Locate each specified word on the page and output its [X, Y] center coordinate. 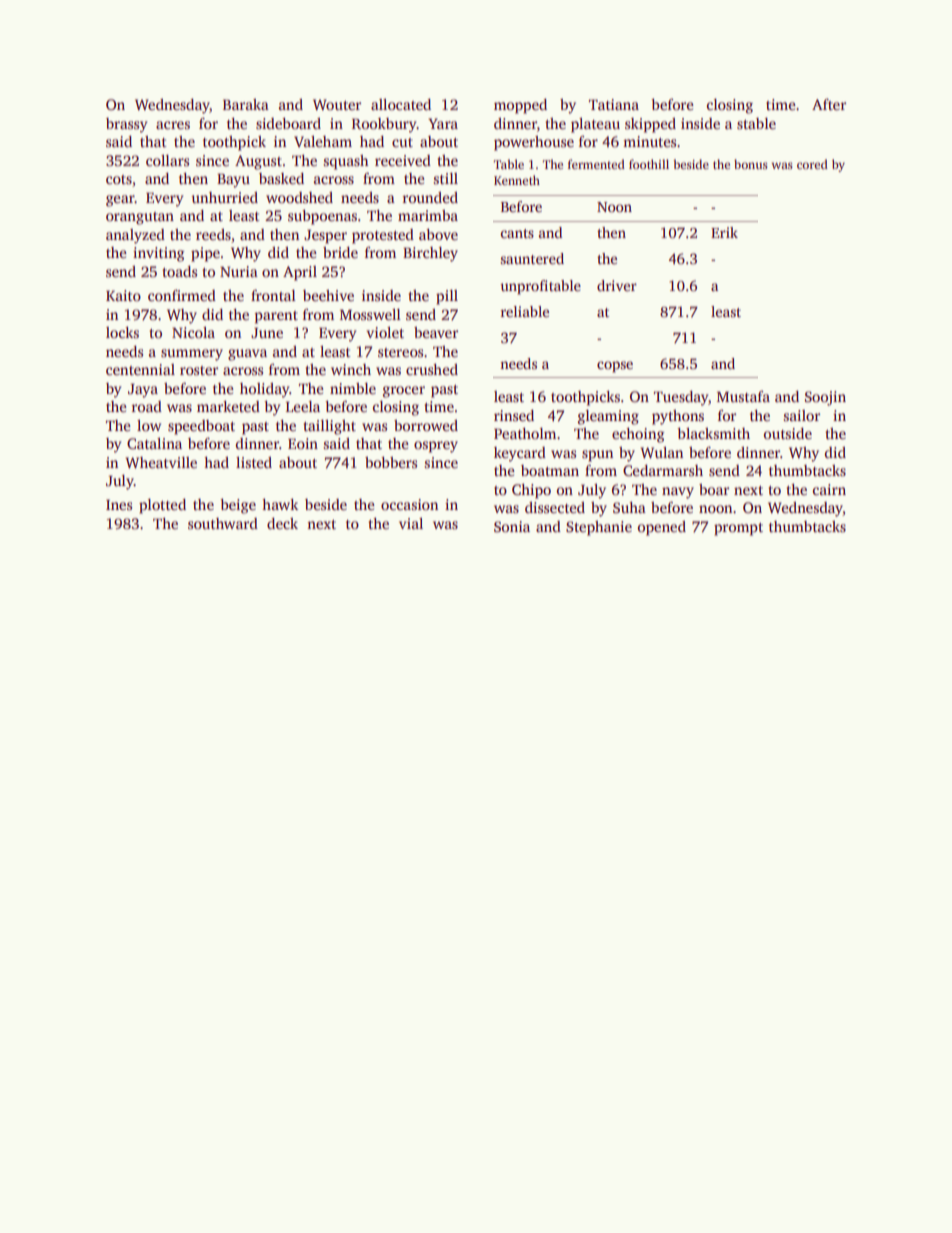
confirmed [182, 295]
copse [615, 367]
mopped [520, 106]
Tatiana [614, 104]
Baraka [246, 104]
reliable [524, 311]
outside [788, 433]
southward [223, 523]
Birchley [430, 254]
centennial [140, 369]
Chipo [531, 491]
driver [617, 285]
